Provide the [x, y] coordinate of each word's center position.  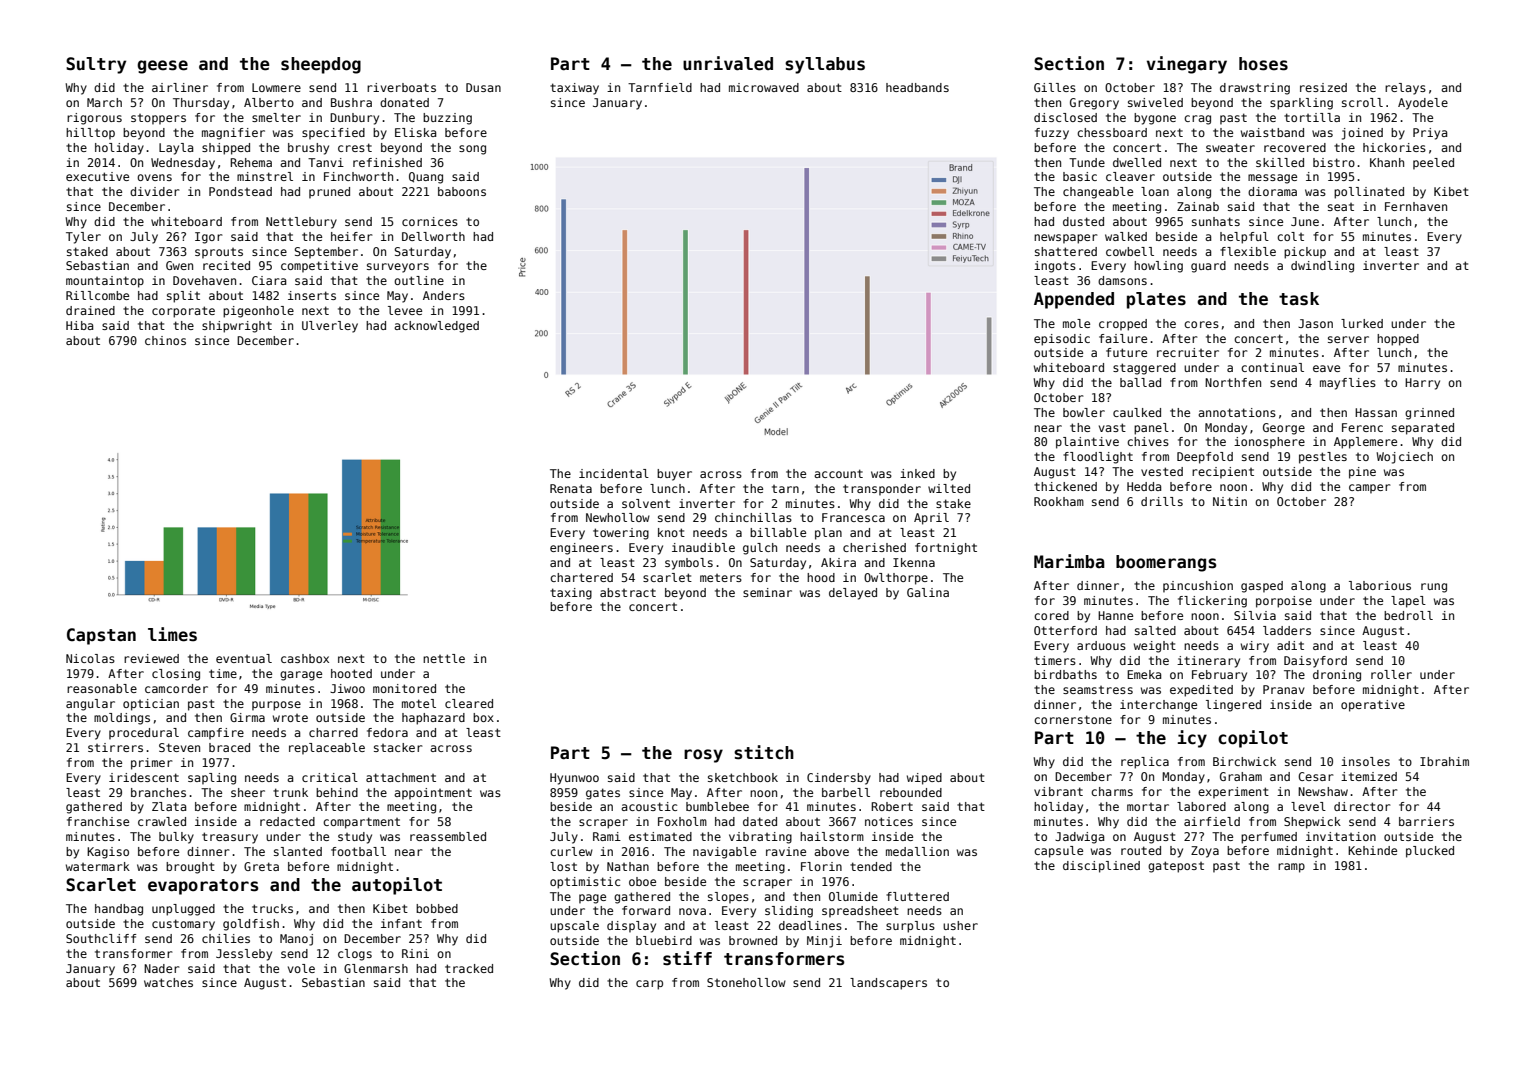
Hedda [1144, 486]
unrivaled [728, 63]
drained [90, 310]
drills [1162, 501]
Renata [571, 488]
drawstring [1255, 89]
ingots [1055, 267]
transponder [882, 490]
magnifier [233, 134]
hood [821, 577]
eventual [244, 658]
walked [1126, 236]
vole [301, 968]
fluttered [917, 896]
